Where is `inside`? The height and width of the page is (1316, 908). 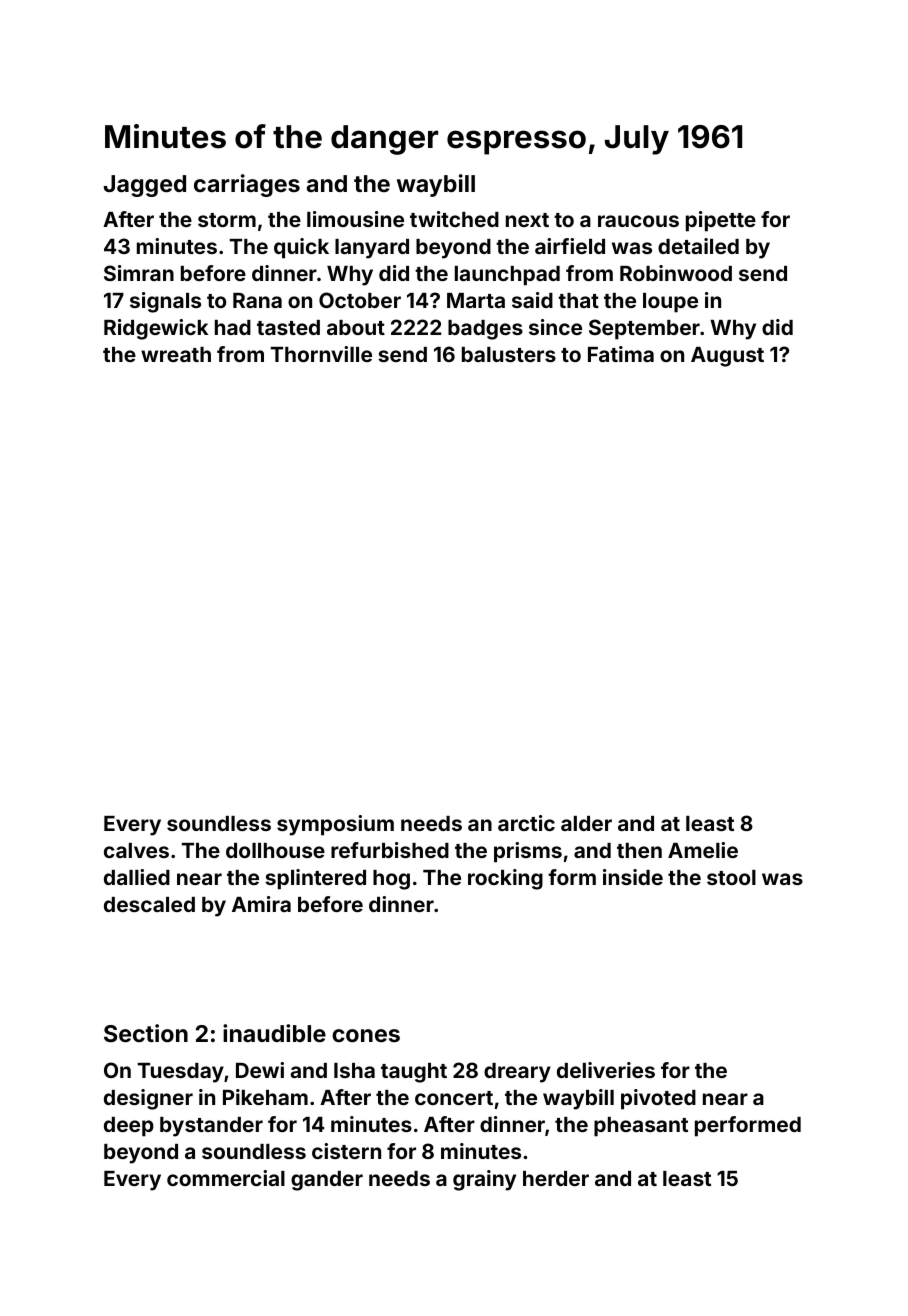 inside is located at coordinates (633, 877).
